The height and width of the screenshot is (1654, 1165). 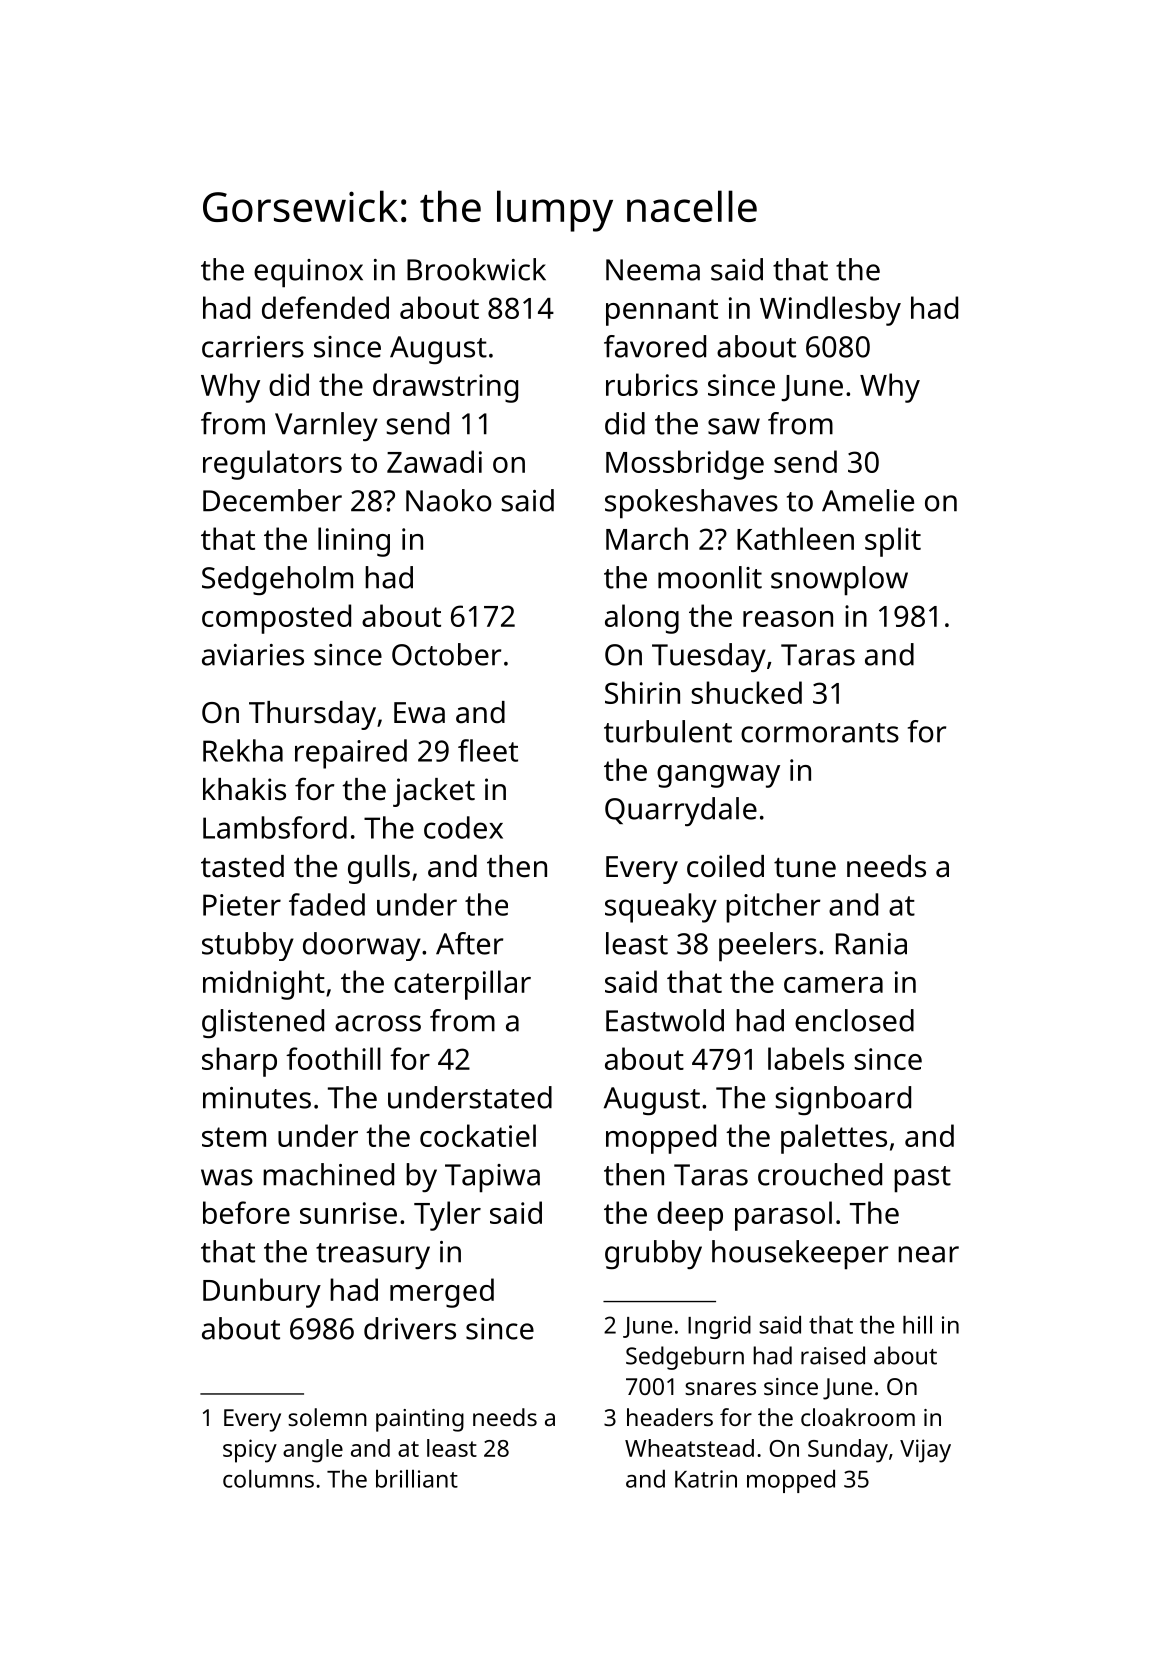 I want to click on Eastwold, so click(x=665, y=1020).
